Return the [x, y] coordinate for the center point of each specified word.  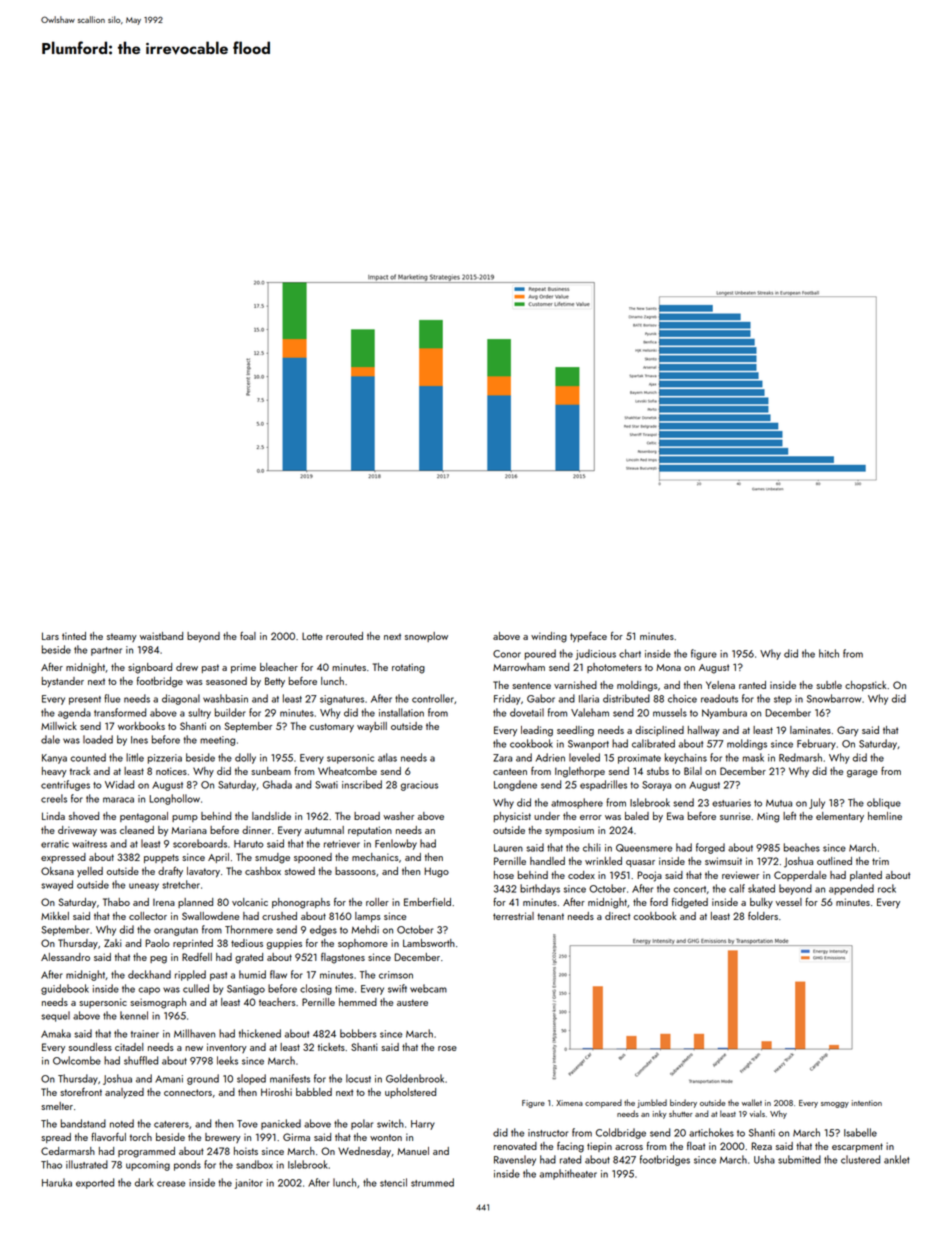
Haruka [57, 1182]
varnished [575, 685]
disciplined [659, 731]
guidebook [65, 989]
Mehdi [365, 929]
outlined [834, 861]
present [85, 700]
